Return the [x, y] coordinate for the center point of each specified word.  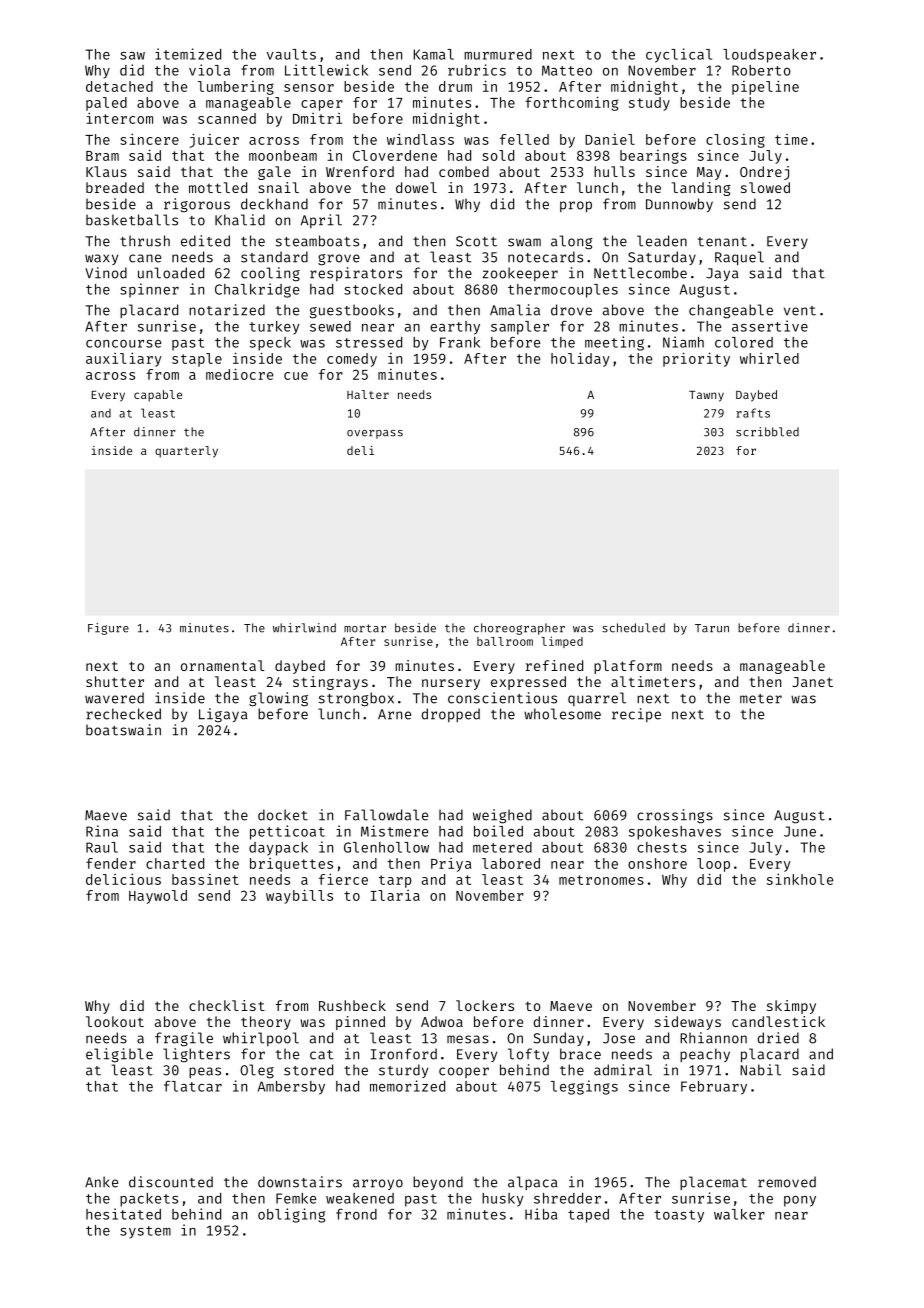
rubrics [477, 70]
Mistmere [394, 831]
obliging [291, 1215]
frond [356, 1214]
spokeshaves [675, 833]
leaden [662, 241]
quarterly [186, 452]
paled [106, 104]
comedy [352, 360]
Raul [102, 847]
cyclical [679, 55]
